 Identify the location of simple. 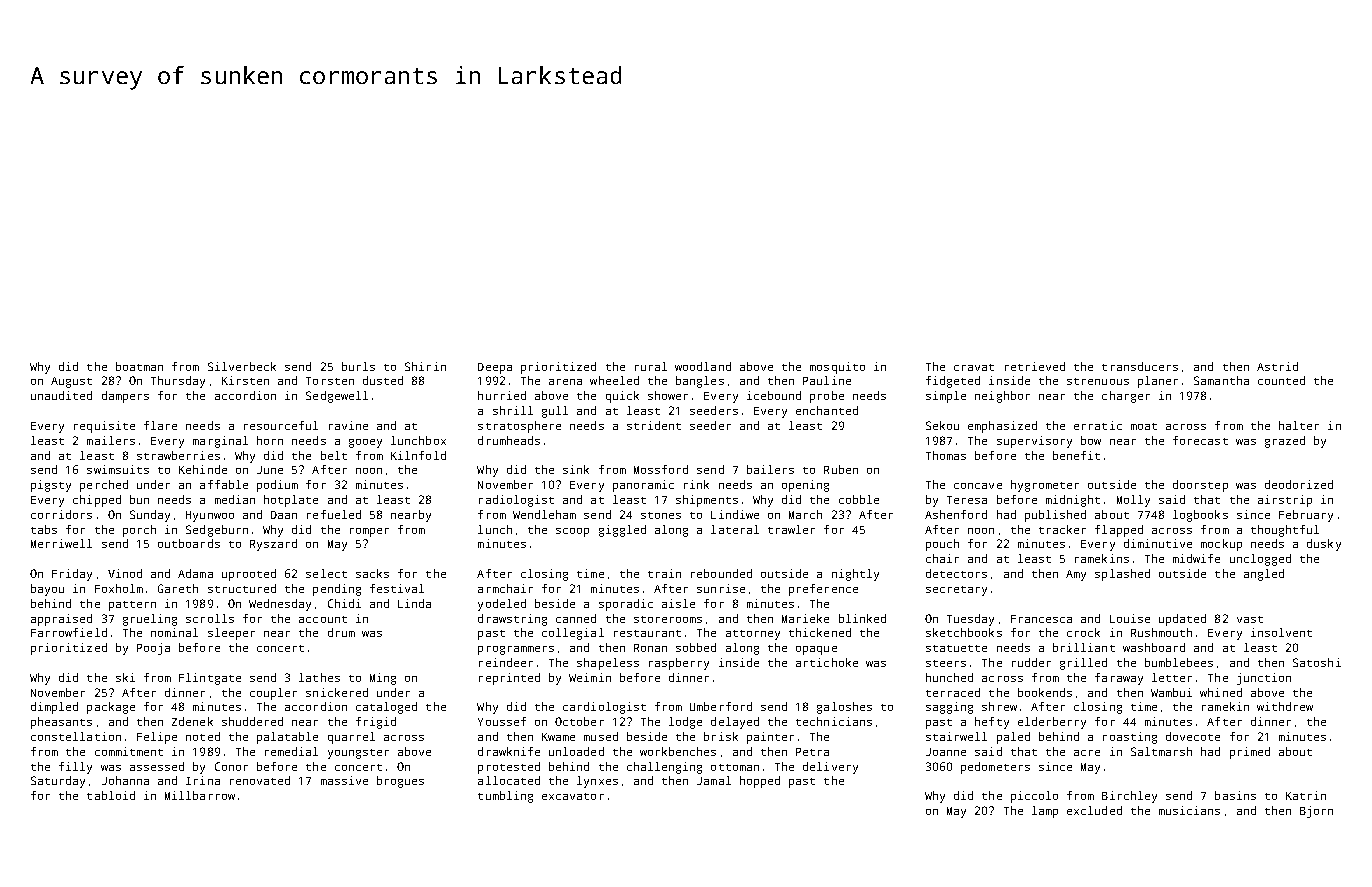
(946, 397).
